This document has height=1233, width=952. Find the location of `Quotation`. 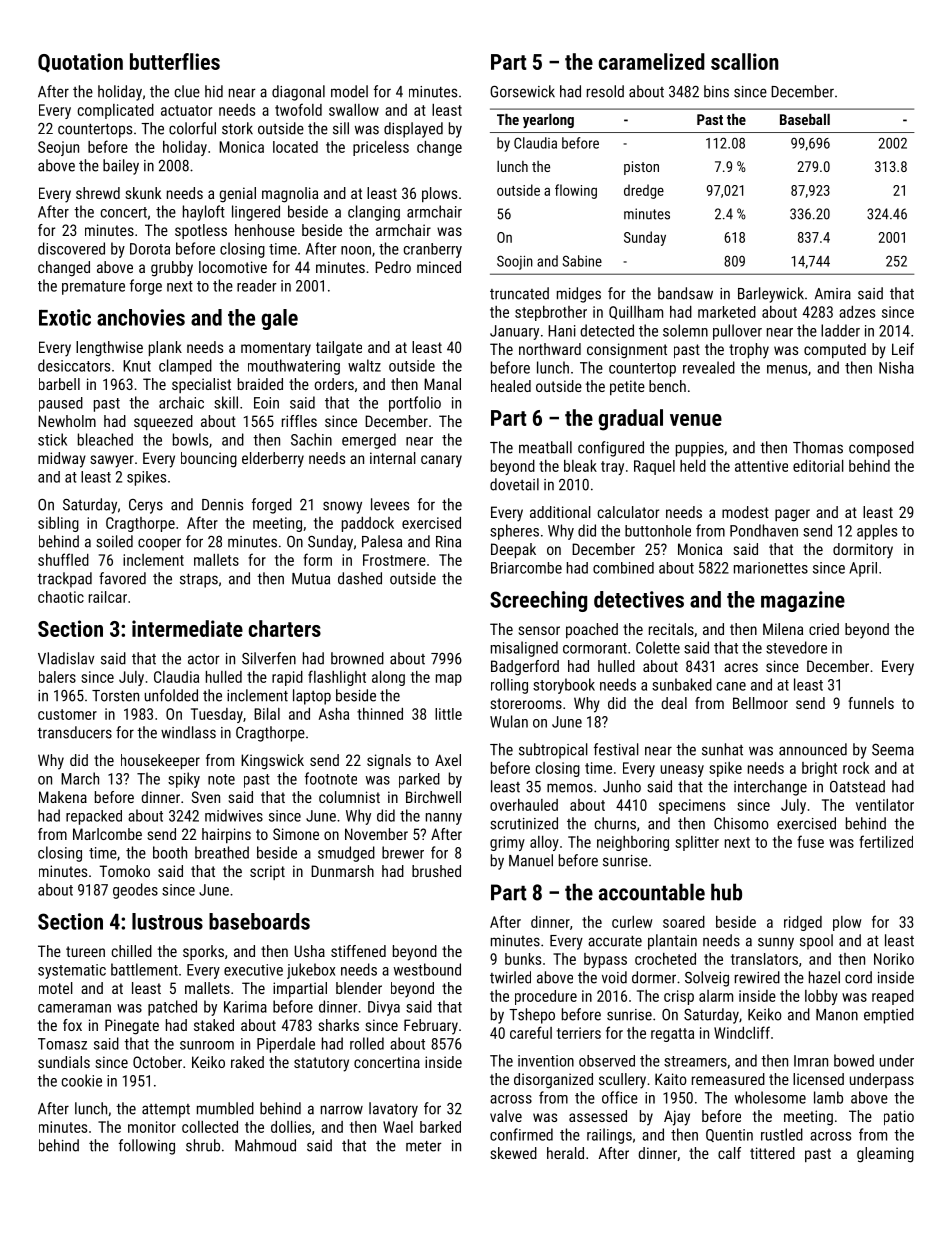

Quotation is located at coordinates (80, 63).
